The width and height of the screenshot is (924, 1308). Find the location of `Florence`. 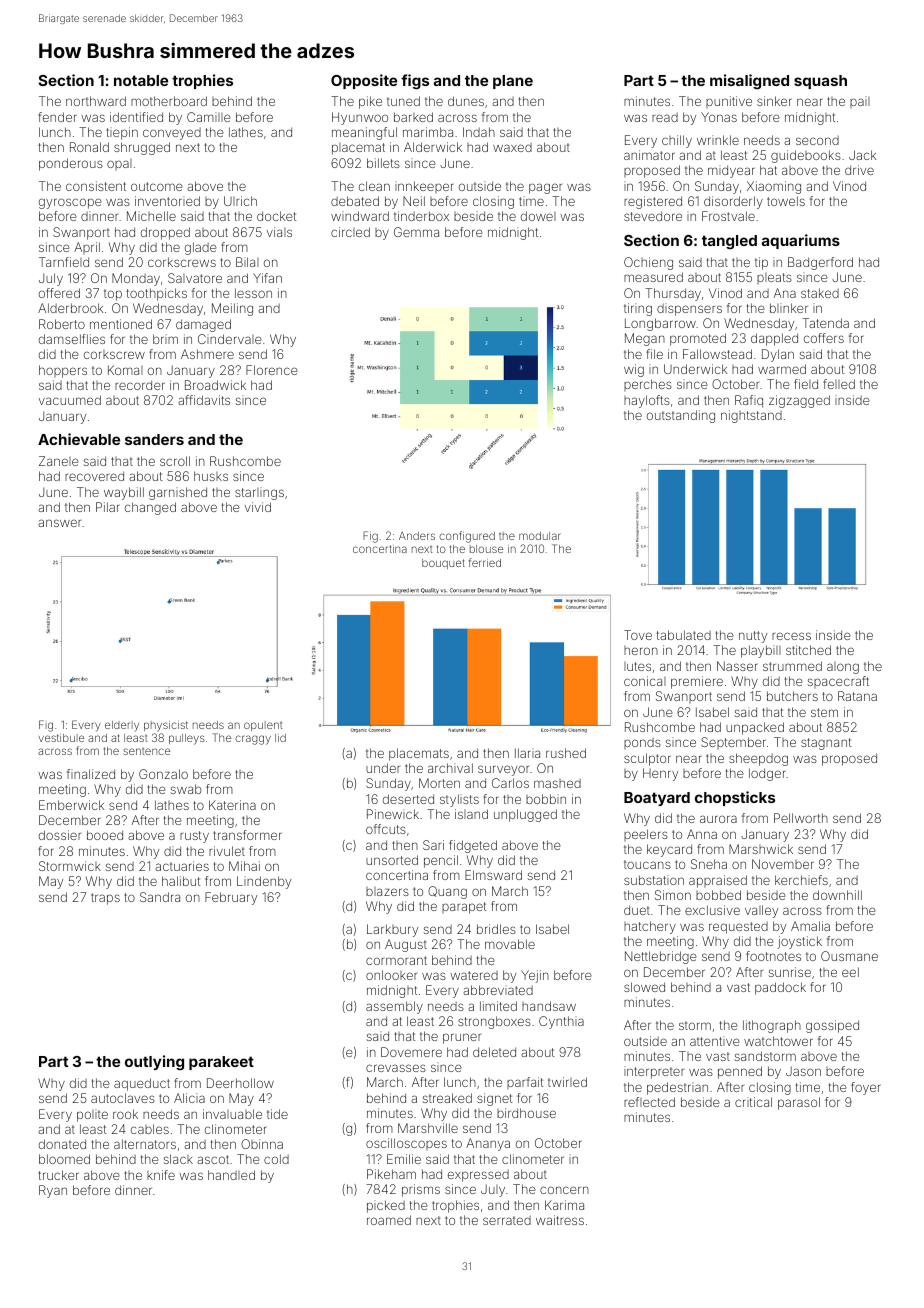

Florence is located at coordinates (272, 370).
